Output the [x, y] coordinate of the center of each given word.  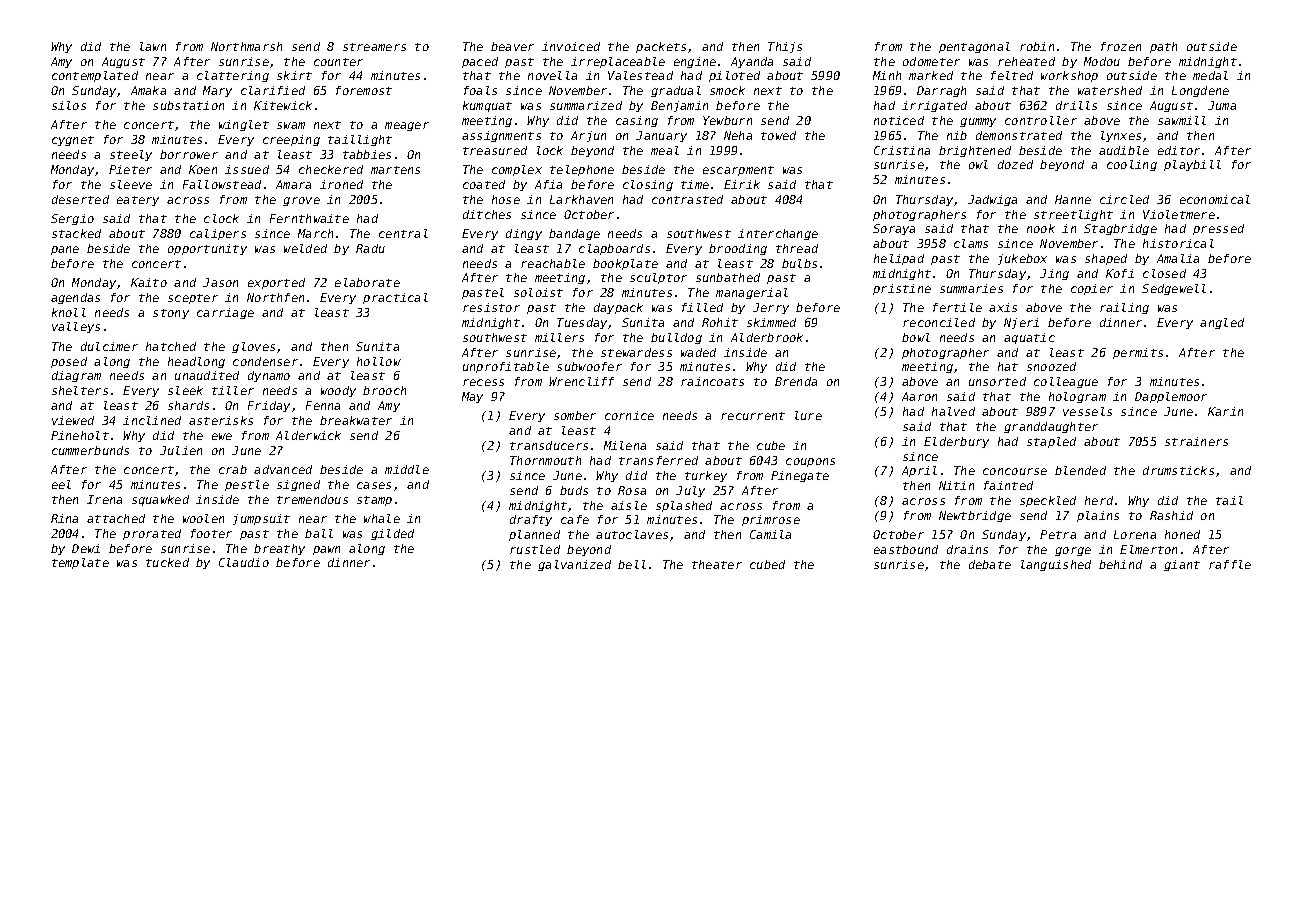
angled [1222, 323]
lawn [153, 46]
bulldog [676, 338]
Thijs [785, 47]
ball [319, 533]
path [1163, 47]
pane [65, 250]
